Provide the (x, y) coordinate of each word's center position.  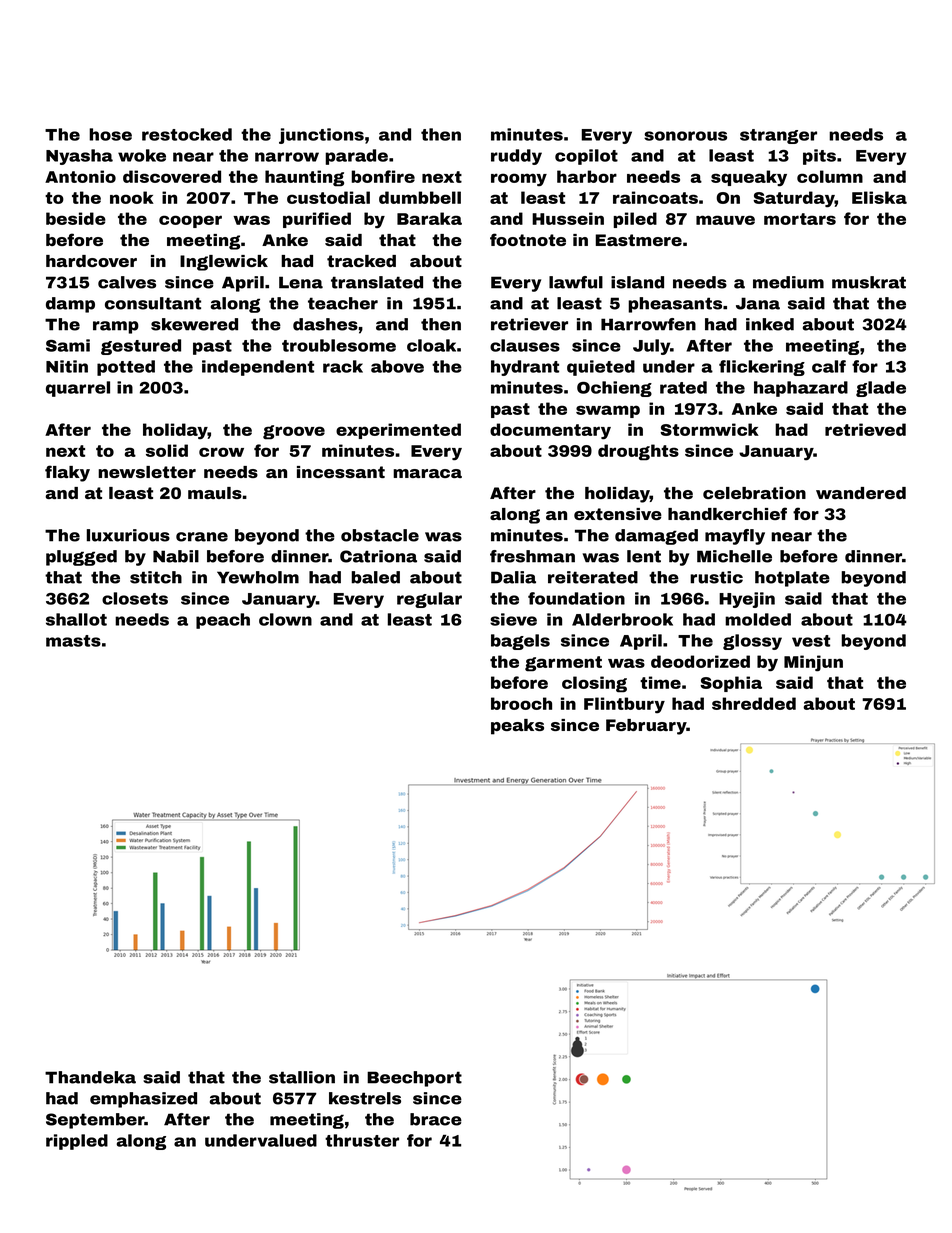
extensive (618, 514)
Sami (68, 345)
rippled (77, 1142)
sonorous (685, 136)
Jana (758, 303)
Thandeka (90, 1077)
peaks (517, 727)
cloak (431, 345)
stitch (156, 577)
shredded (754, 703)
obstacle (380, 535)
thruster (362, 1140)
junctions (321, 136)
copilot (586, 157)
